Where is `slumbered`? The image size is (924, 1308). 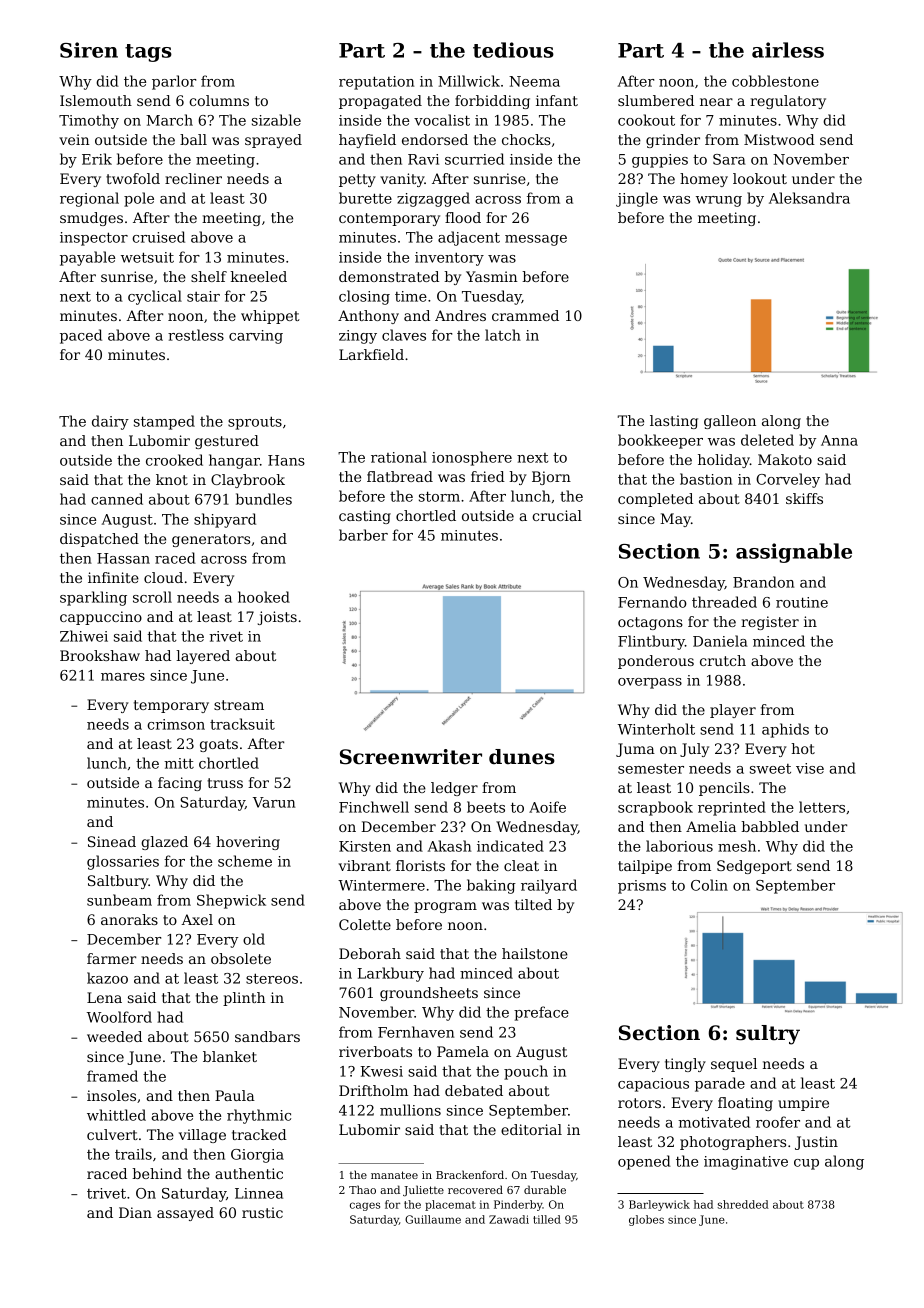
slumbered is located at coordinates (656, 100).
